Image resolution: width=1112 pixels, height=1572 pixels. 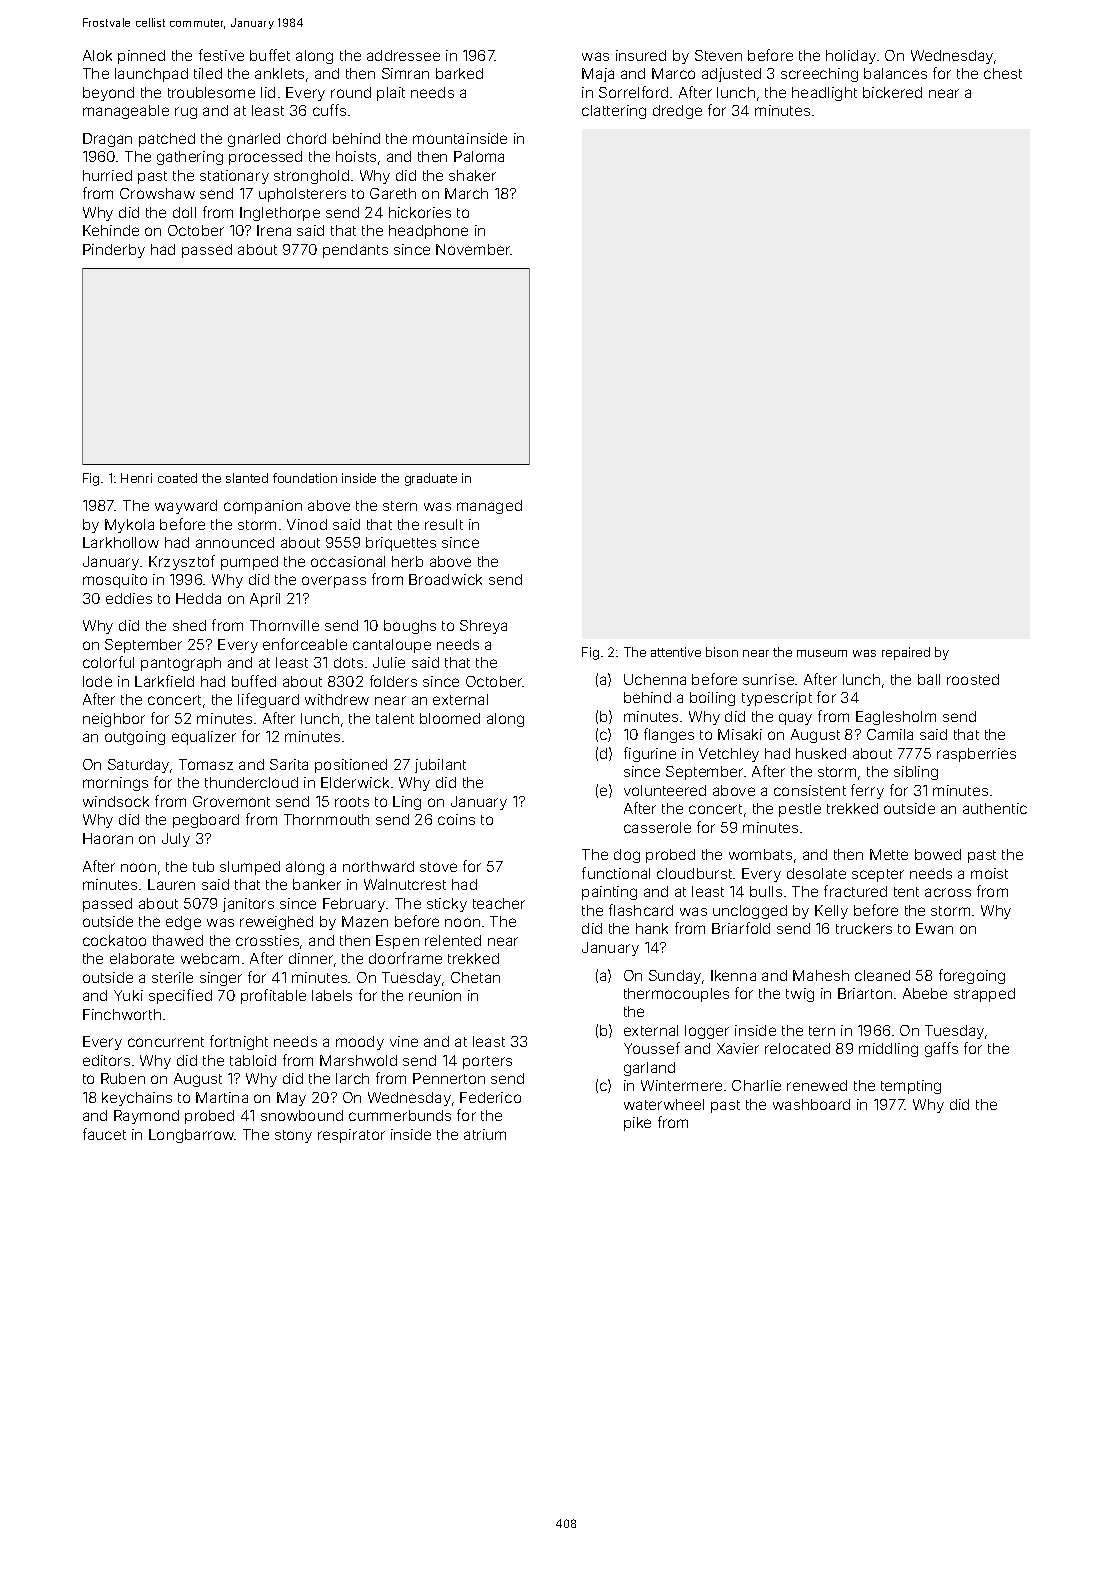 I want to click on hank, so click(x=652, y=928).
